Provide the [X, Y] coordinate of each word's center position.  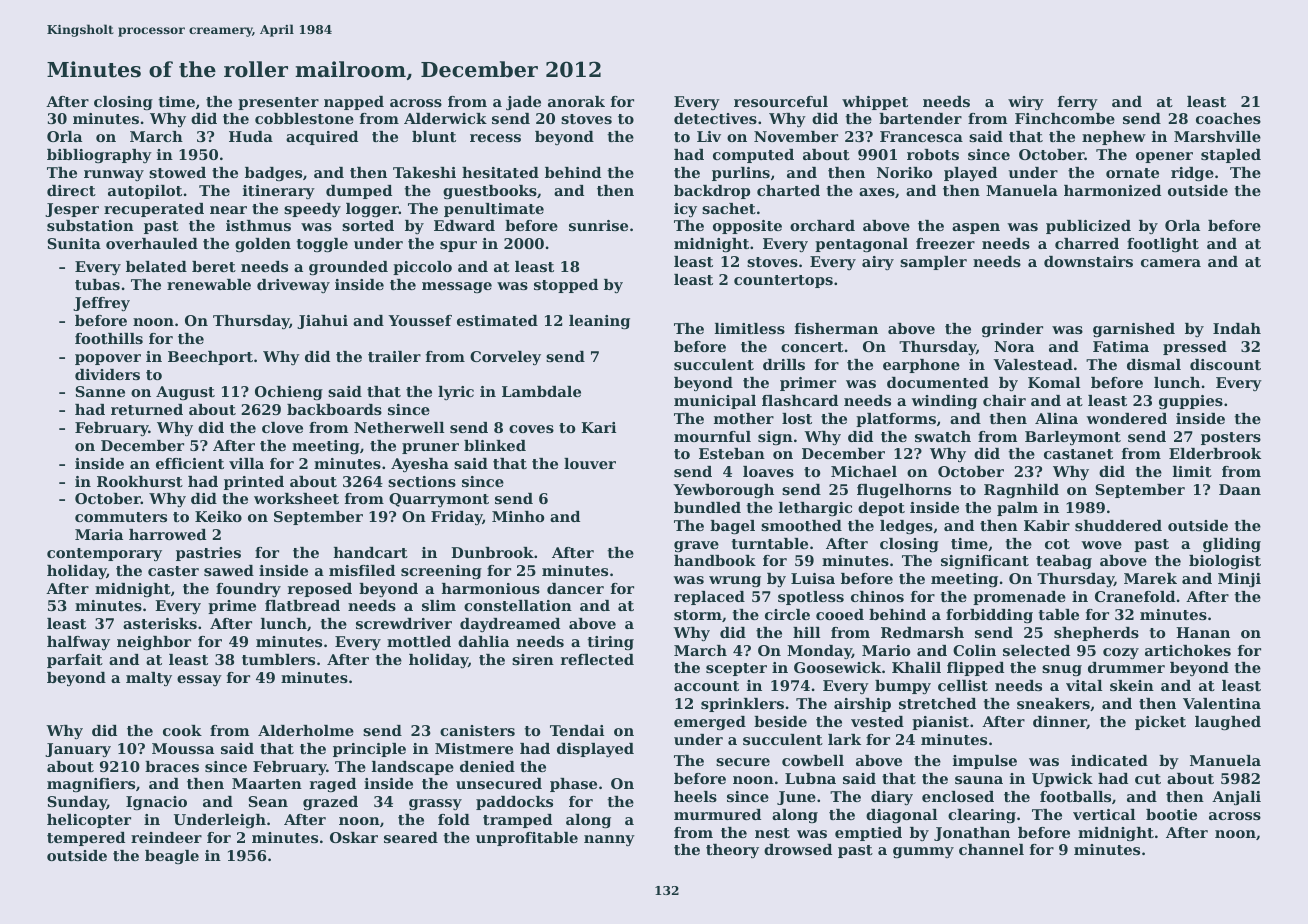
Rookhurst [140, 481]
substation [90, 225]
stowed [177, 172]
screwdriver [404, 623]
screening [441, 572]
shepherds [1096, 634]
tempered [86, 839]
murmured [717, 814]
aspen [976, 228]
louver [590, 463]
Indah [1237, 328]
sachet [729, 208]
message [457, 287]
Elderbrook [1215, 453]
